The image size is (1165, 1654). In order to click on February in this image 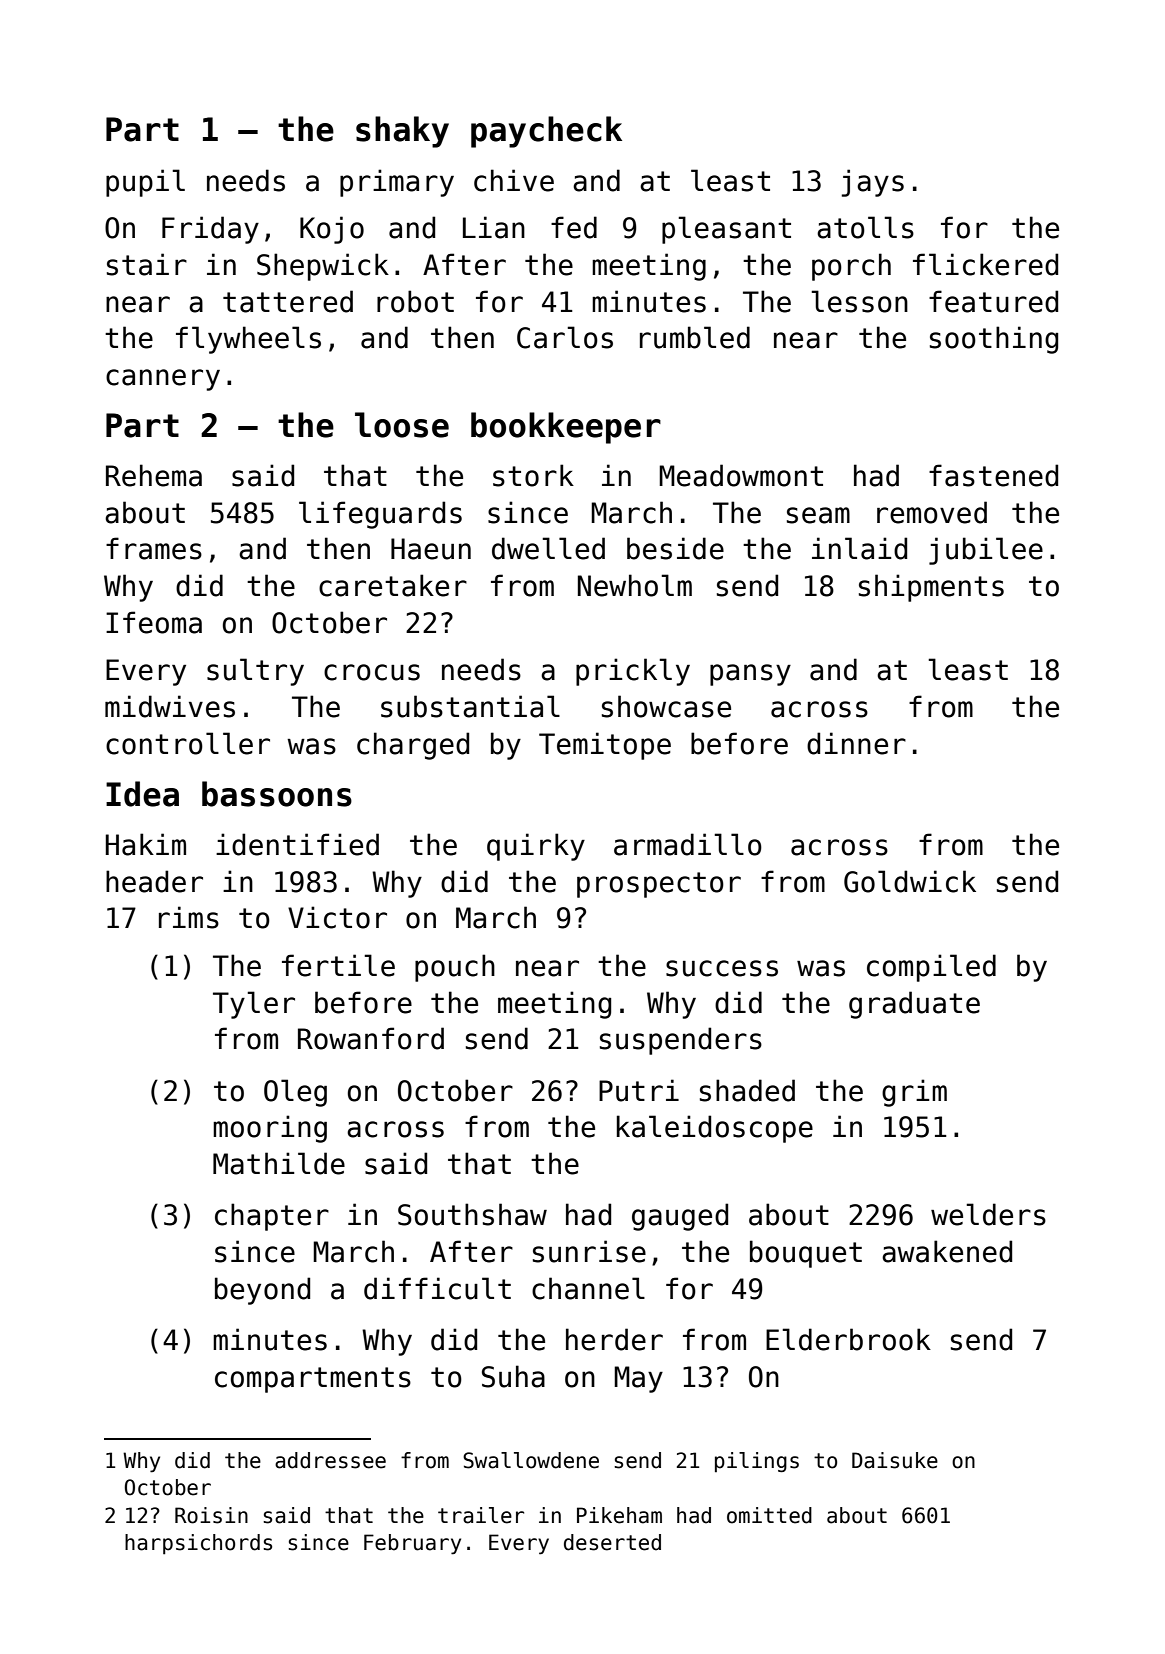, I will do `click(412, 1544)`.
